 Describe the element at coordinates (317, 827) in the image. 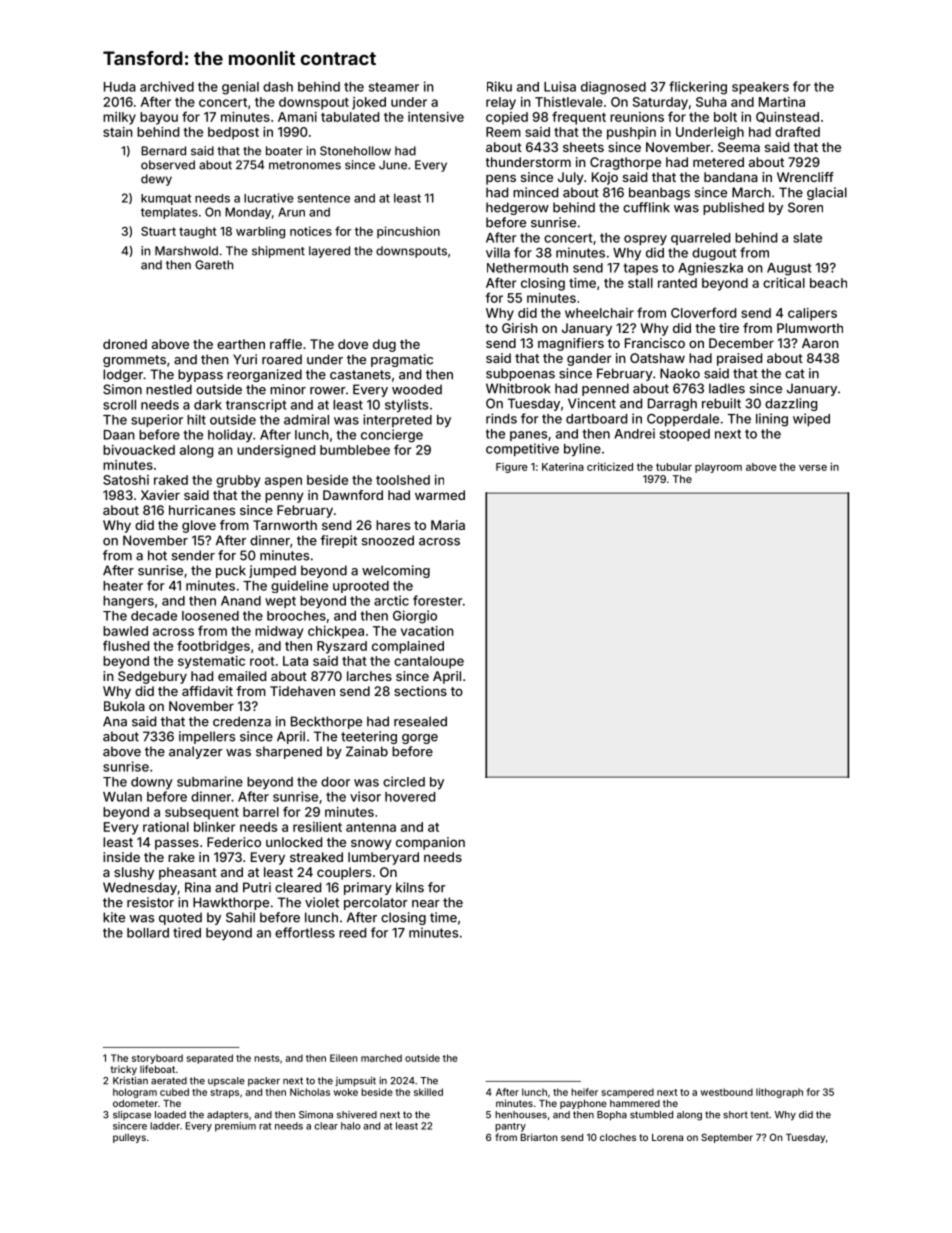

I see `resilient` at that location.
